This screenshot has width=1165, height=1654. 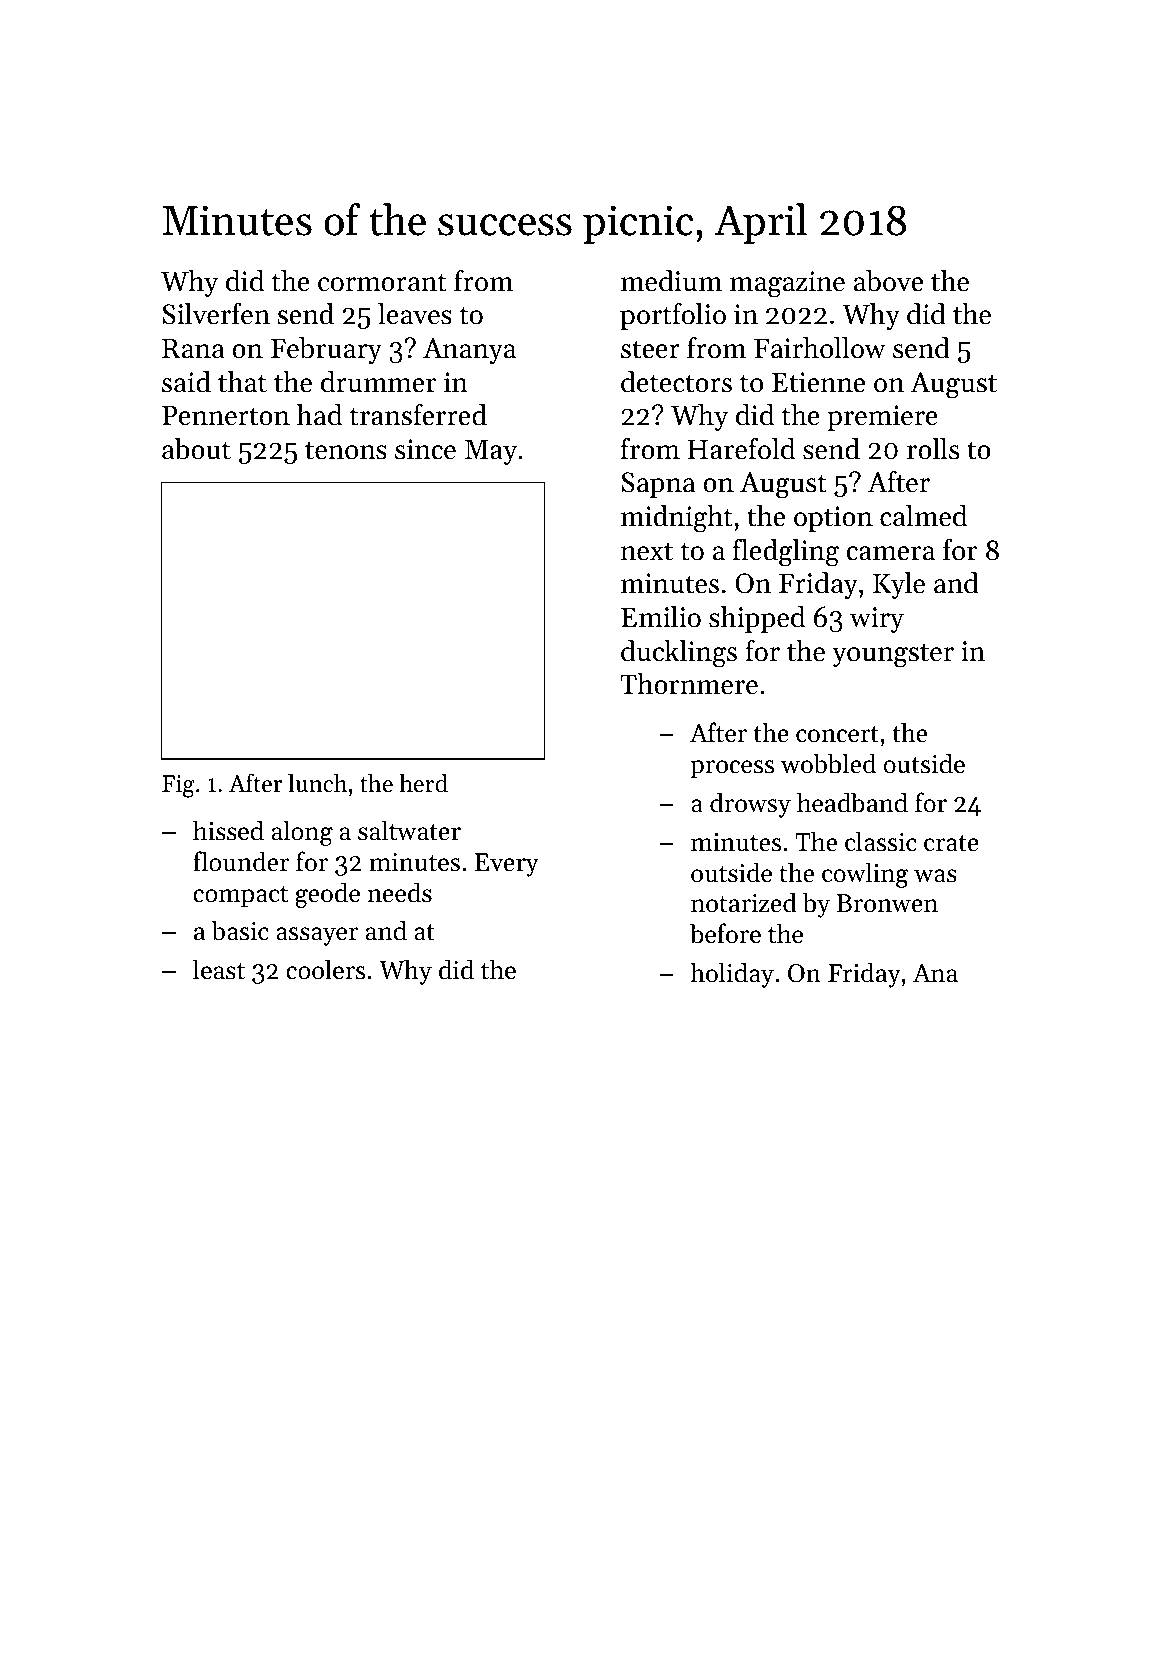 What do you see at coordinates (671, 281) in the screenshot?
I see `medium` at bounding box center [671, 281].
